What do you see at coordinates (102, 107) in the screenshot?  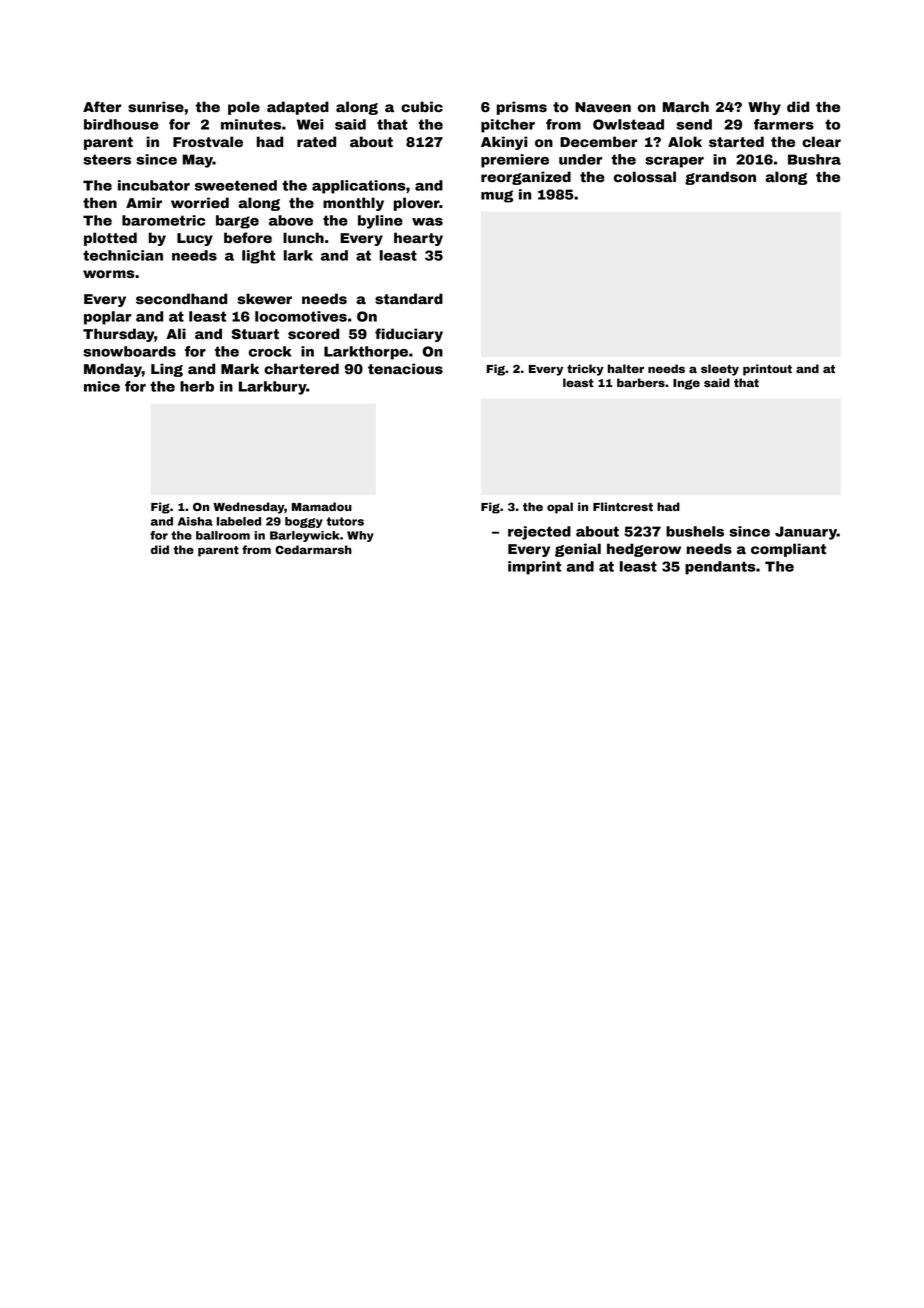 I see `After` at bounding box center [102, 107].
